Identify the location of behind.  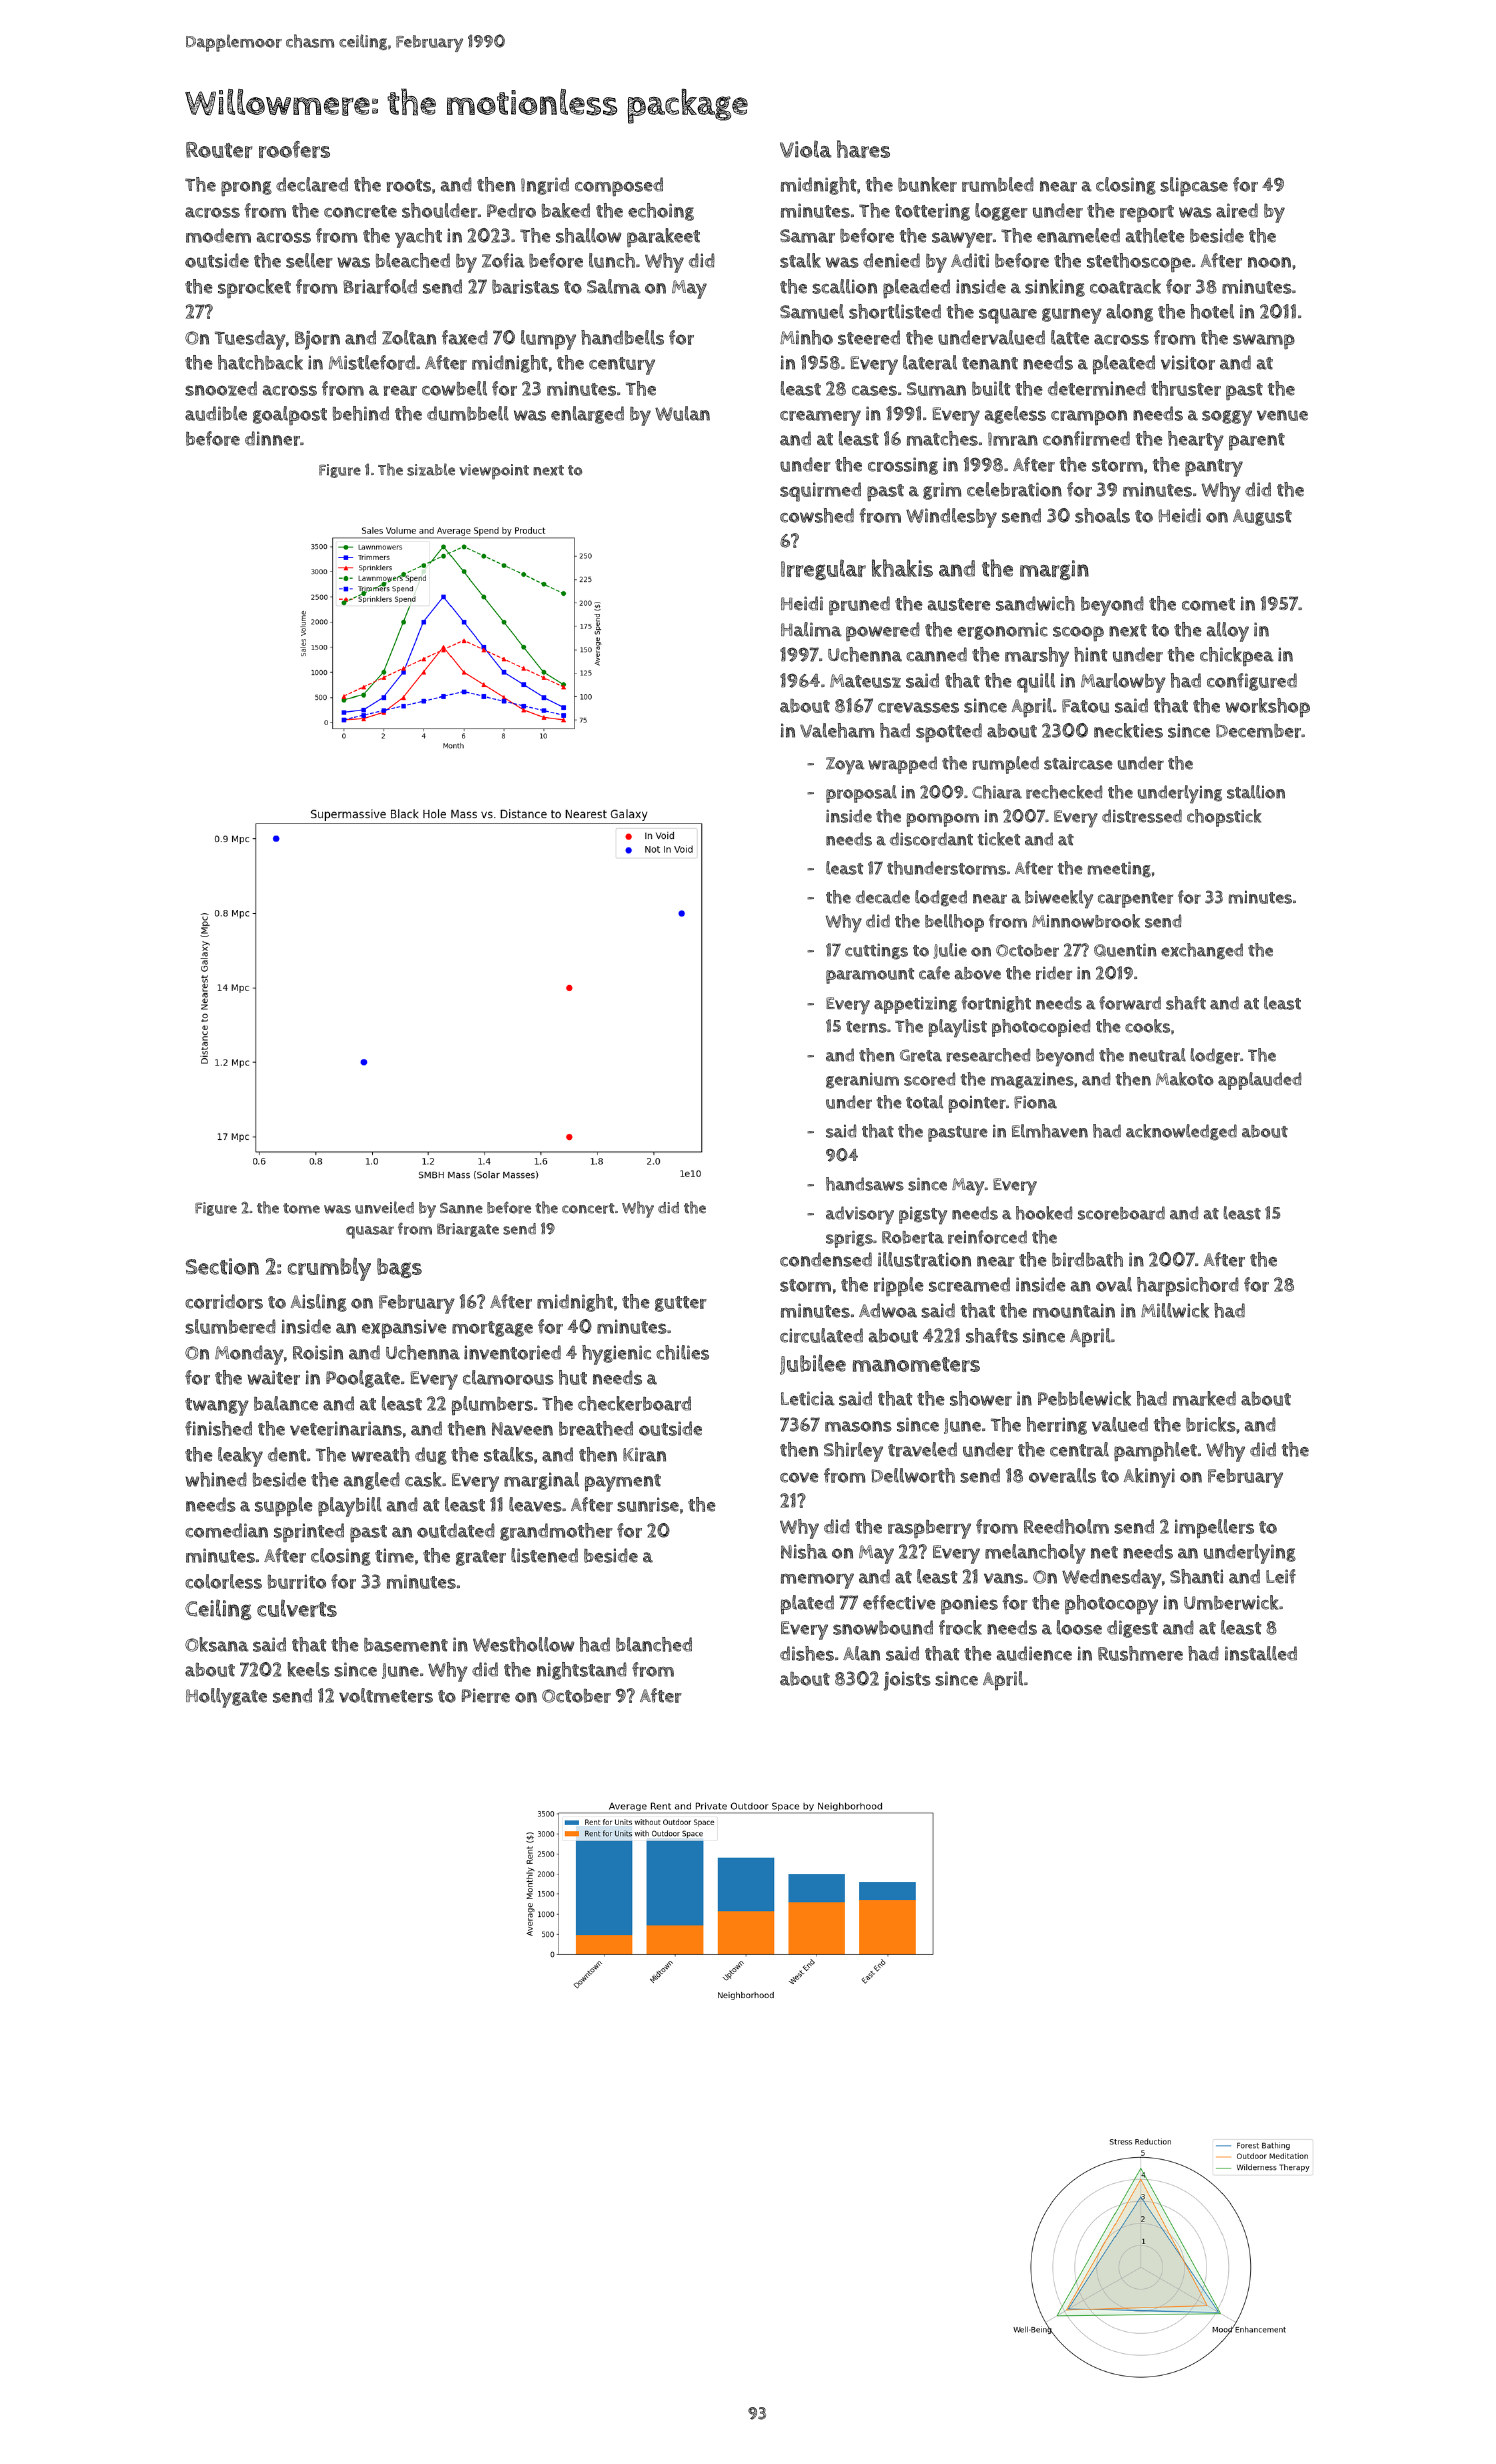
(361, 413).
